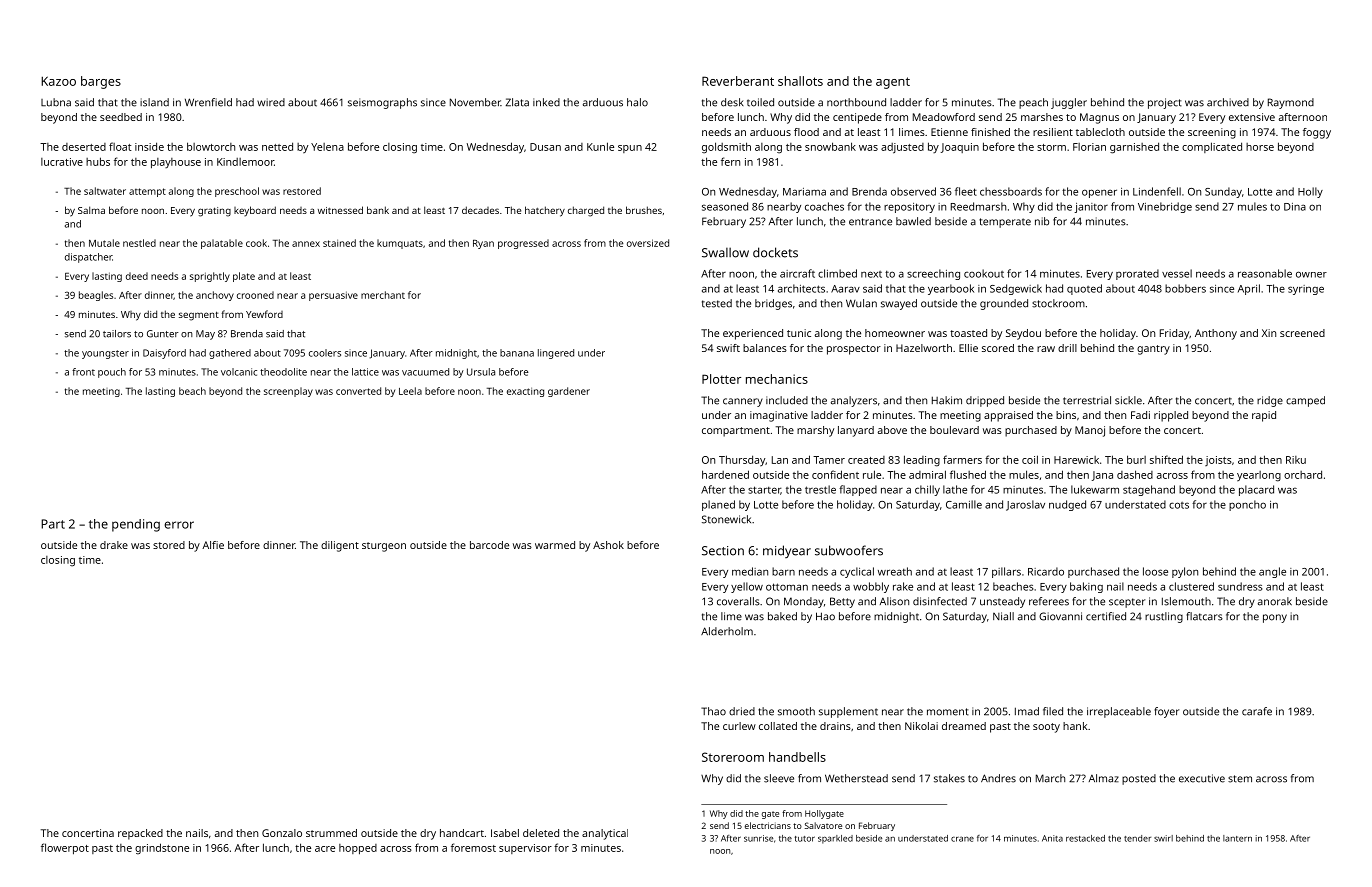  Describe the element at coordinates (410, 391) in the page. I see `Leela` at that location.
